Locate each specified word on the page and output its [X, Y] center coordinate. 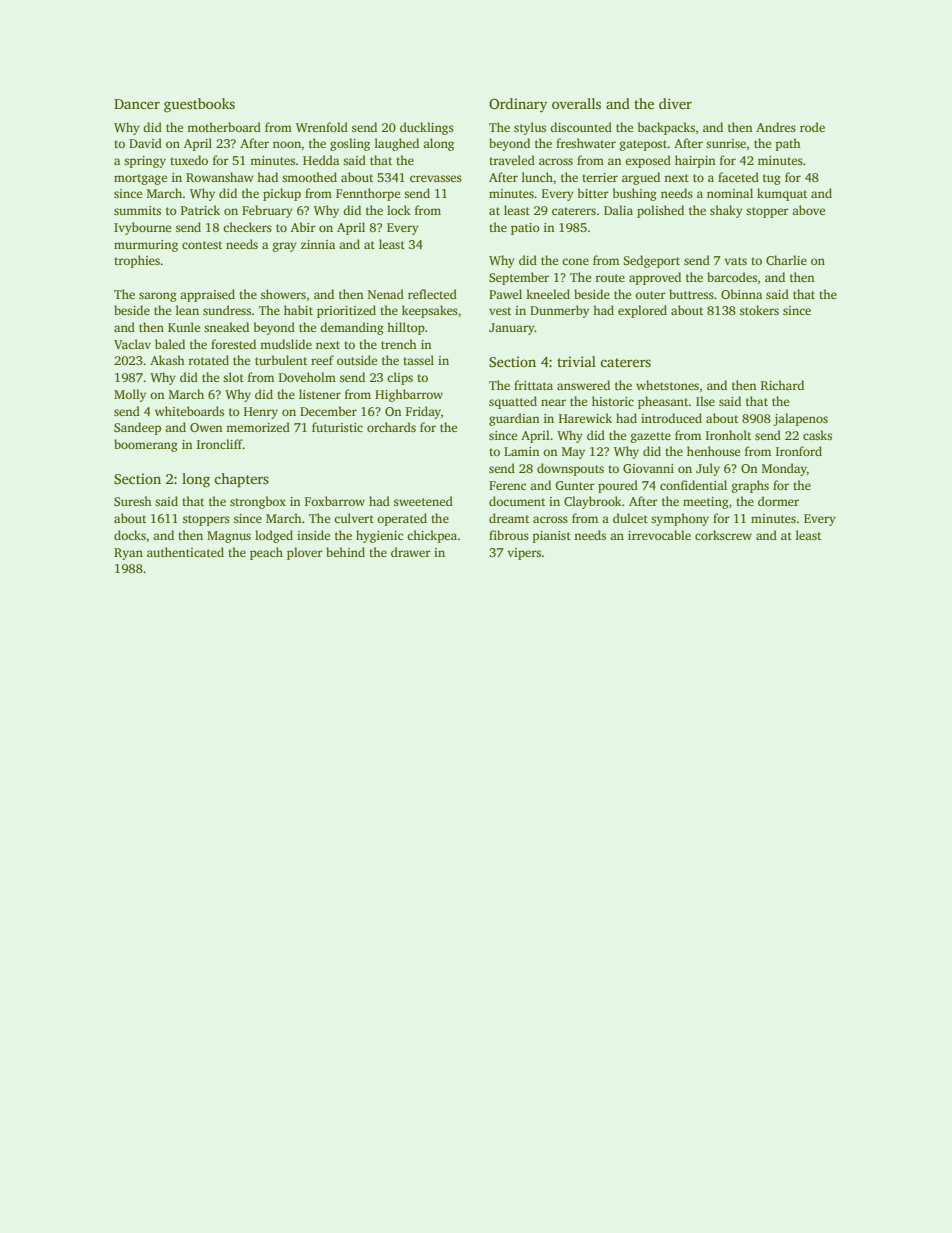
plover [305, 553]
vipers [524, 554]
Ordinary [518, 105]
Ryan [128, 554]
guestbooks [199, 105]
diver [675, 103]
